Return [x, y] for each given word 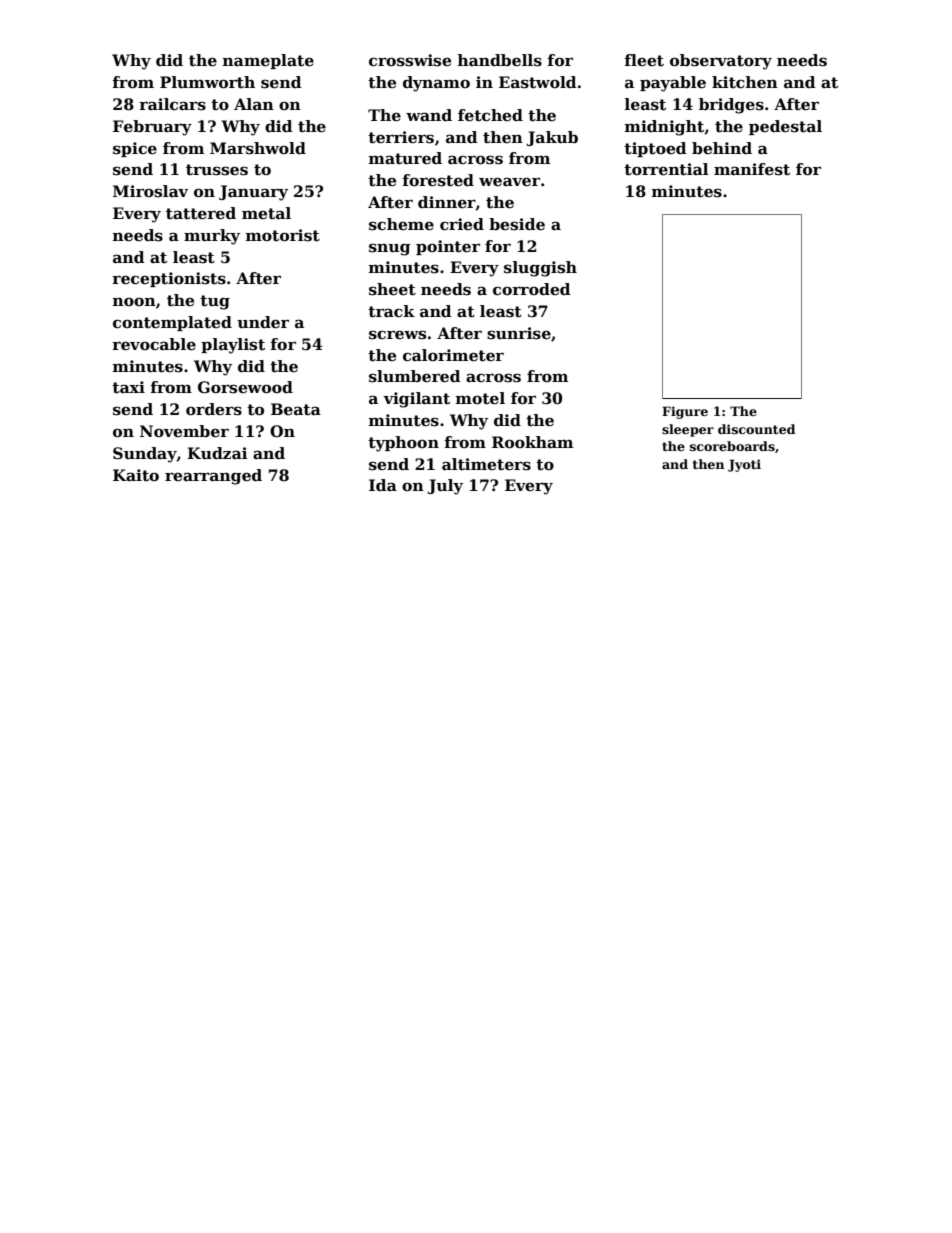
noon [134, 301]
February [152, 128]
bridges [731, 106]
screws [397, 335]
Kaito [136, 475]
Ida [383, 485]
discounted [756, 429]
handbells [499, 60]
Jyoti [744, 465]
